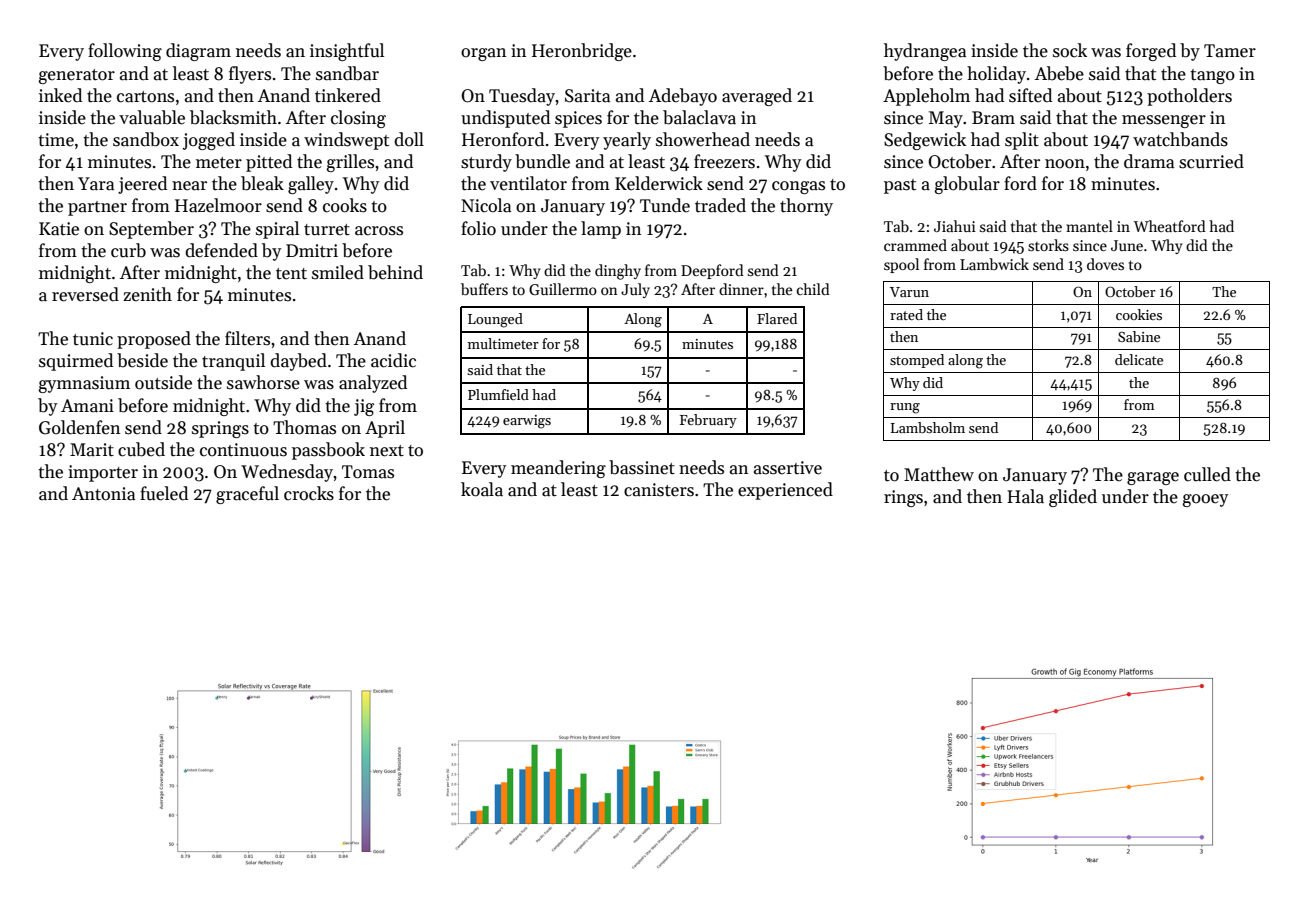 This screenshot has width=1308, height=924. Describe the element at coordinates (128, 250) in the screenshot. I see `curb` at that location.
